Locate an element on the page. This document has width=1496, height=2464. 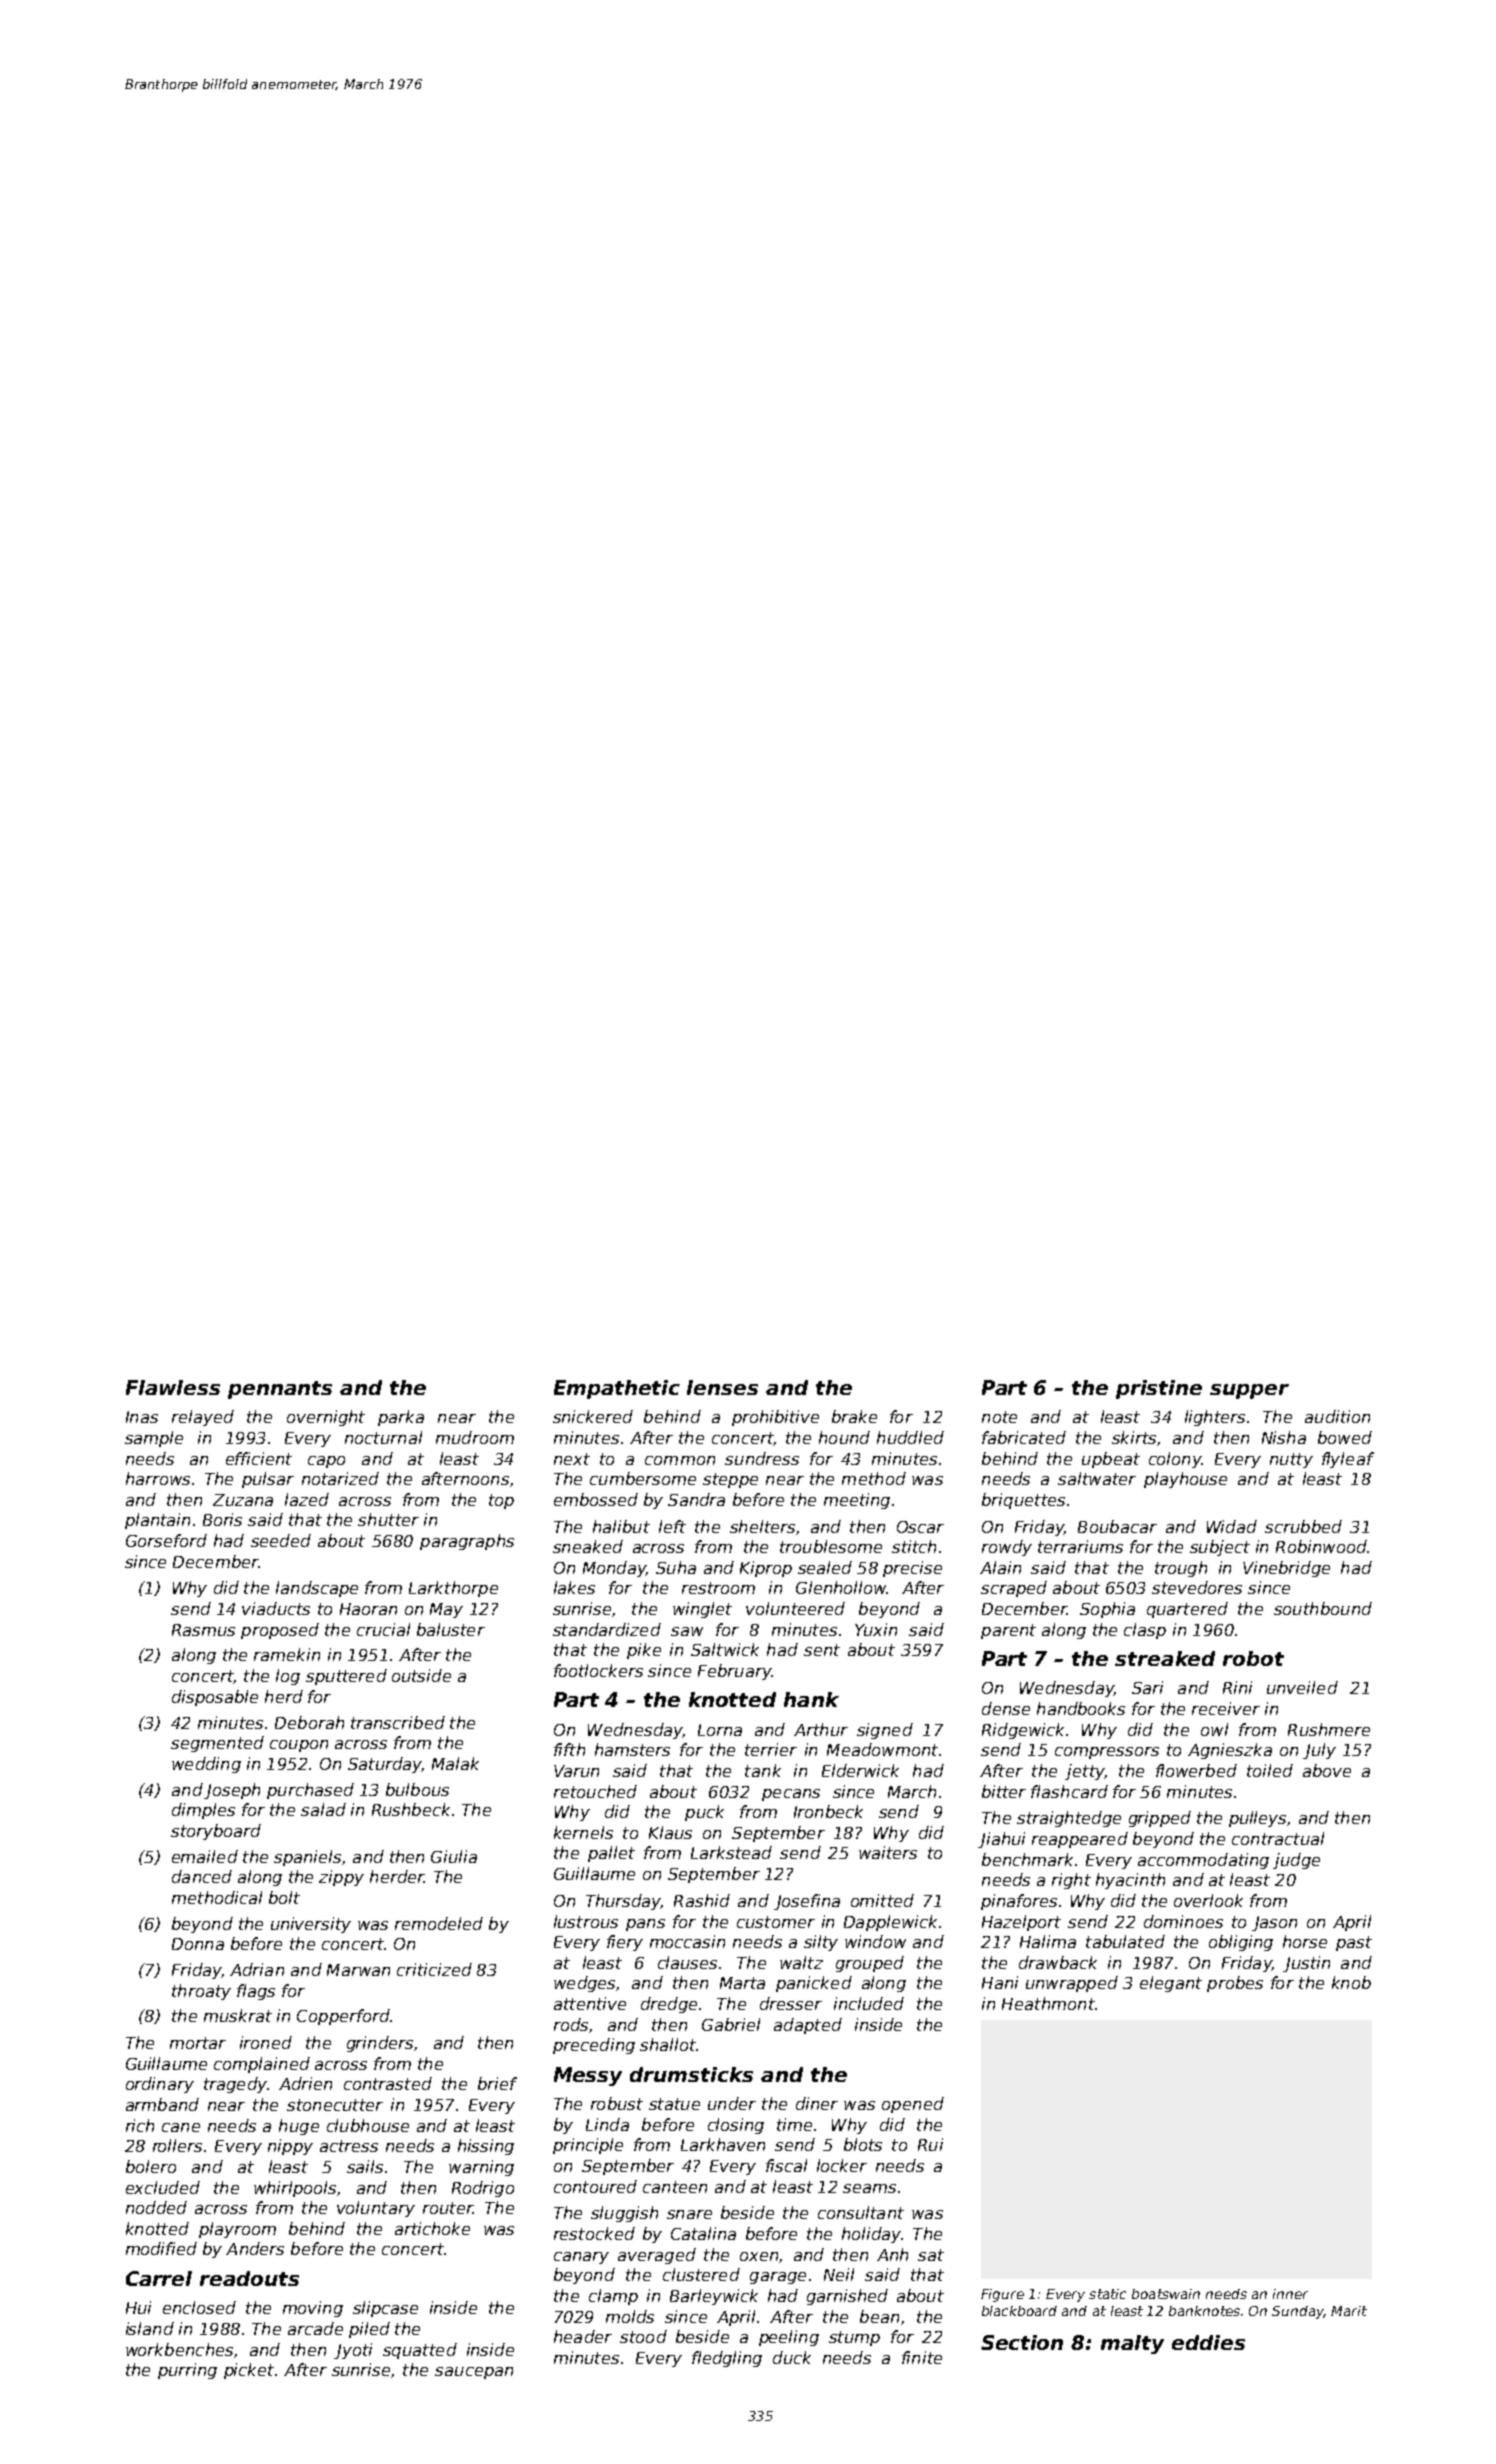
Rushbeck is located at coordinates (411, 1809).
